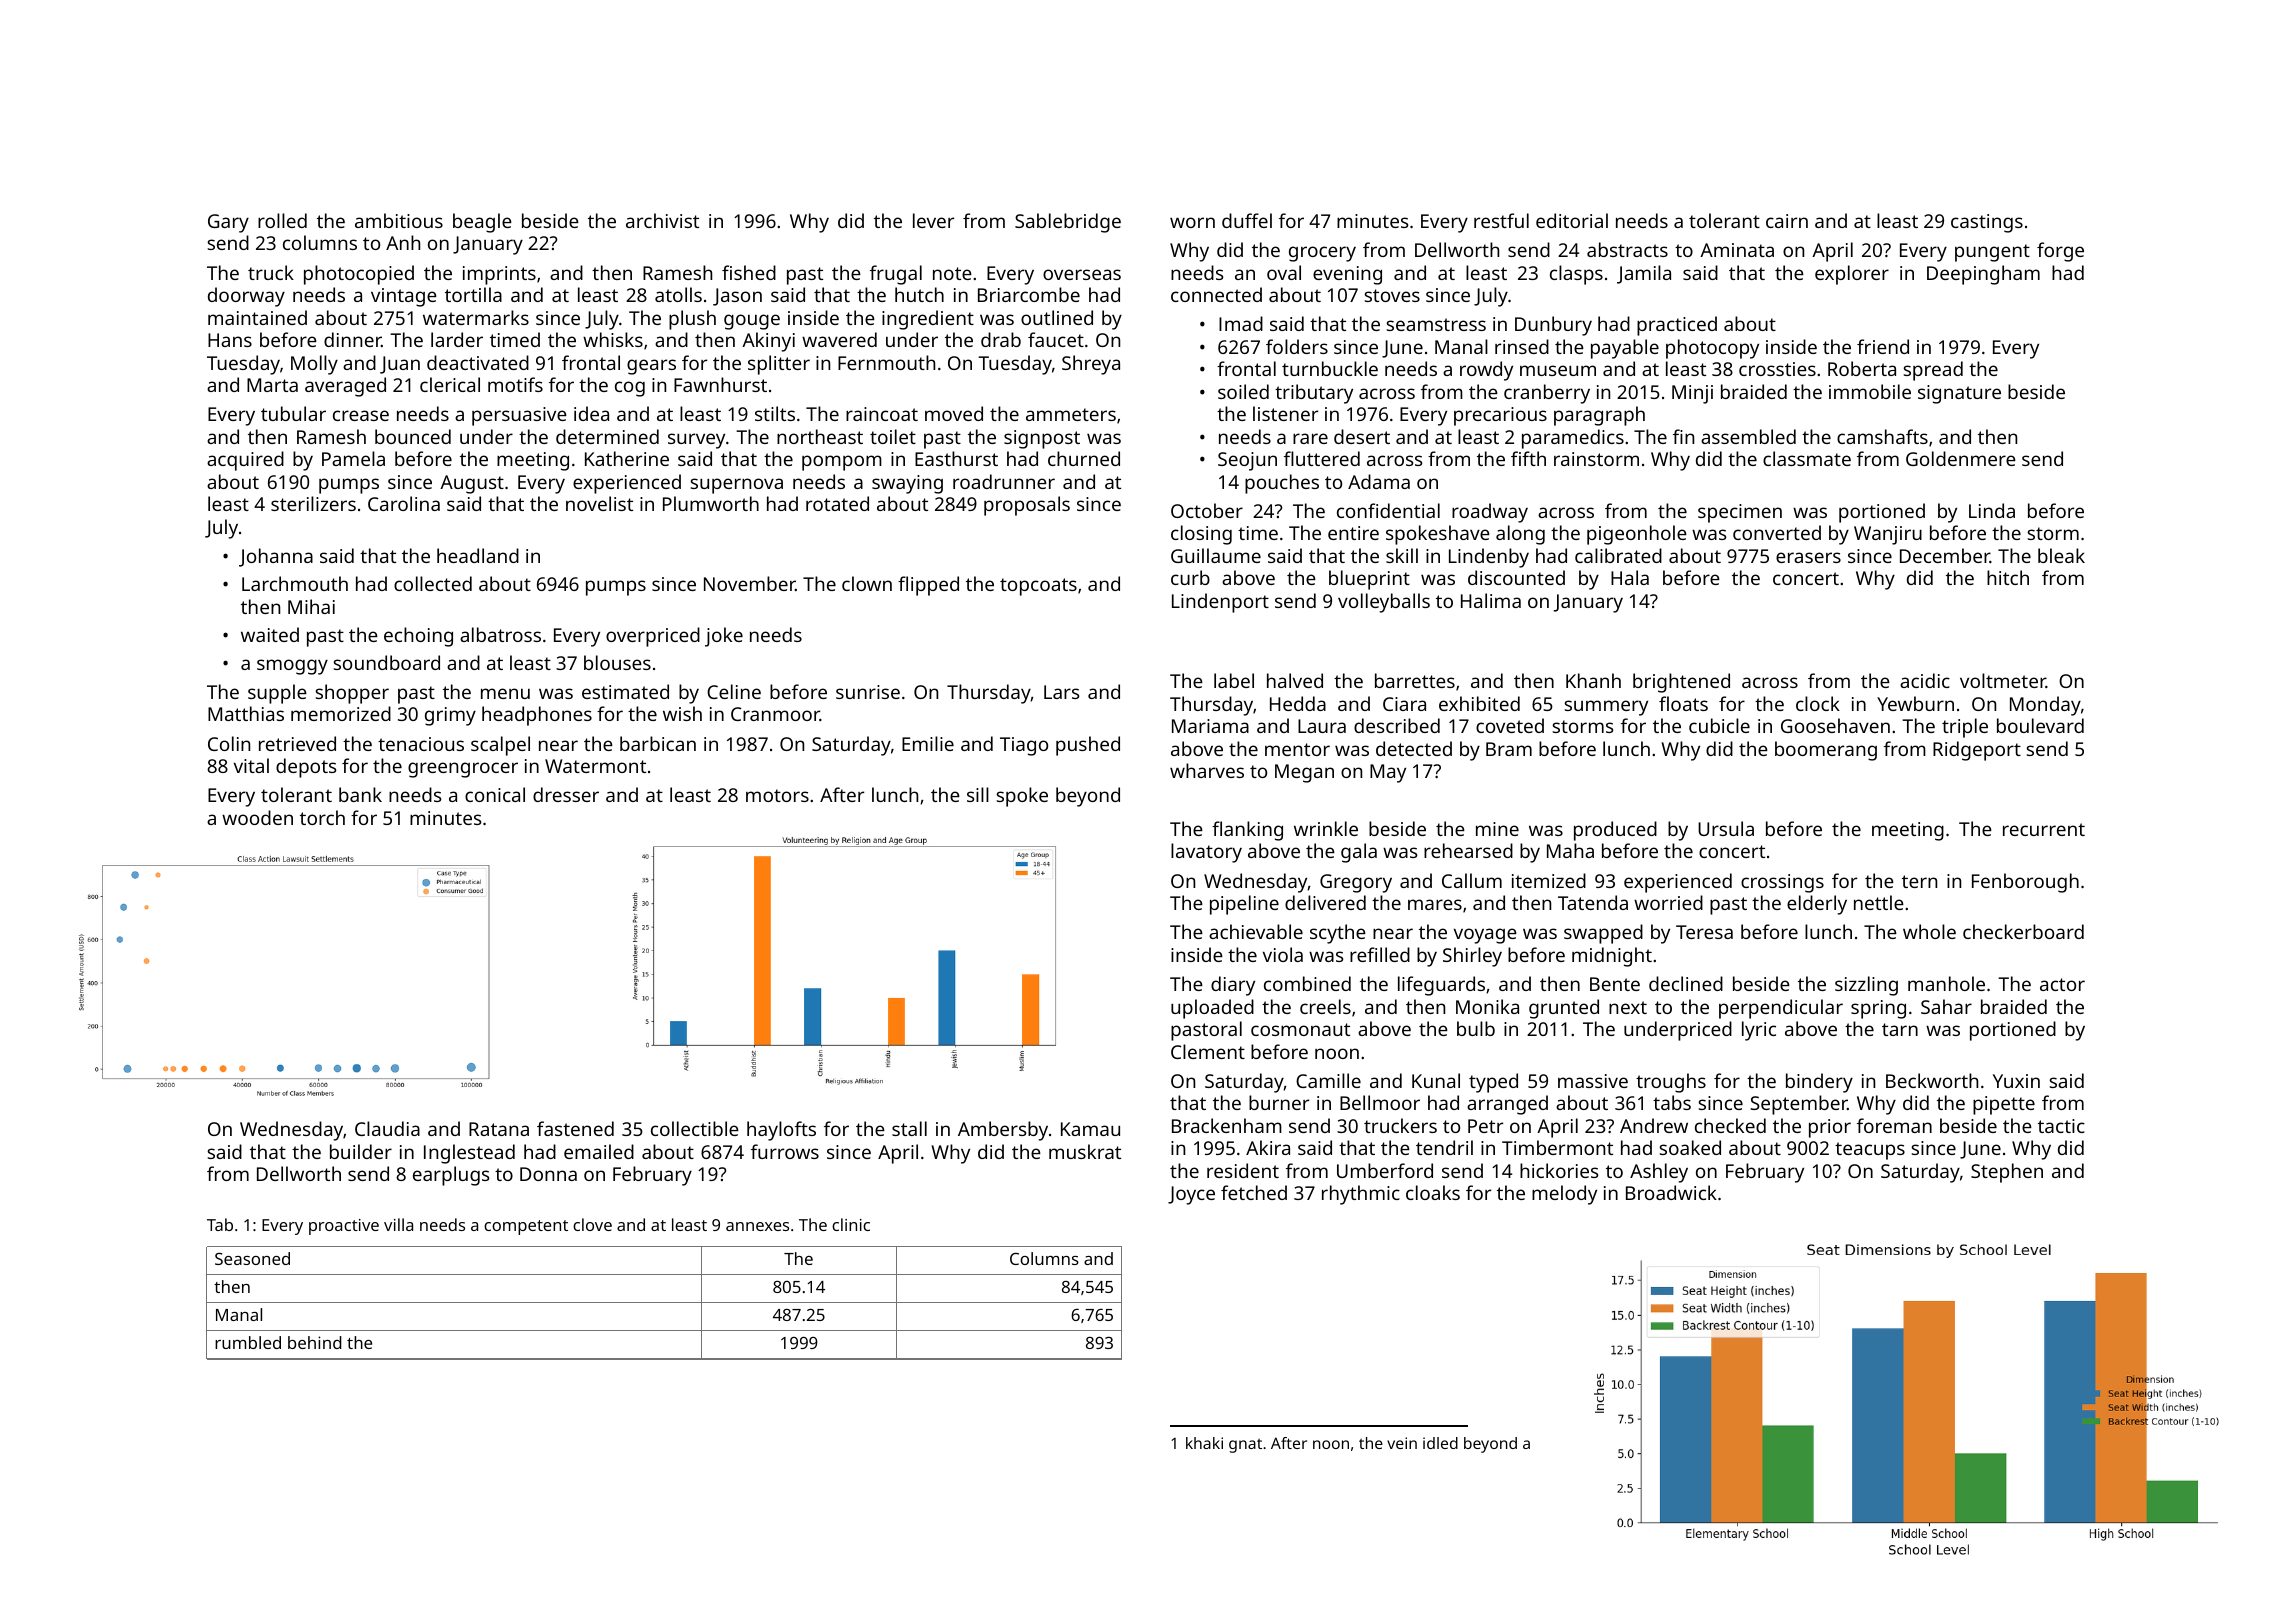 This screenshot has height=1620, width=2292. Describe the element at coordinates (1295, 680) in the screenshot. I see `halved` at that location.
